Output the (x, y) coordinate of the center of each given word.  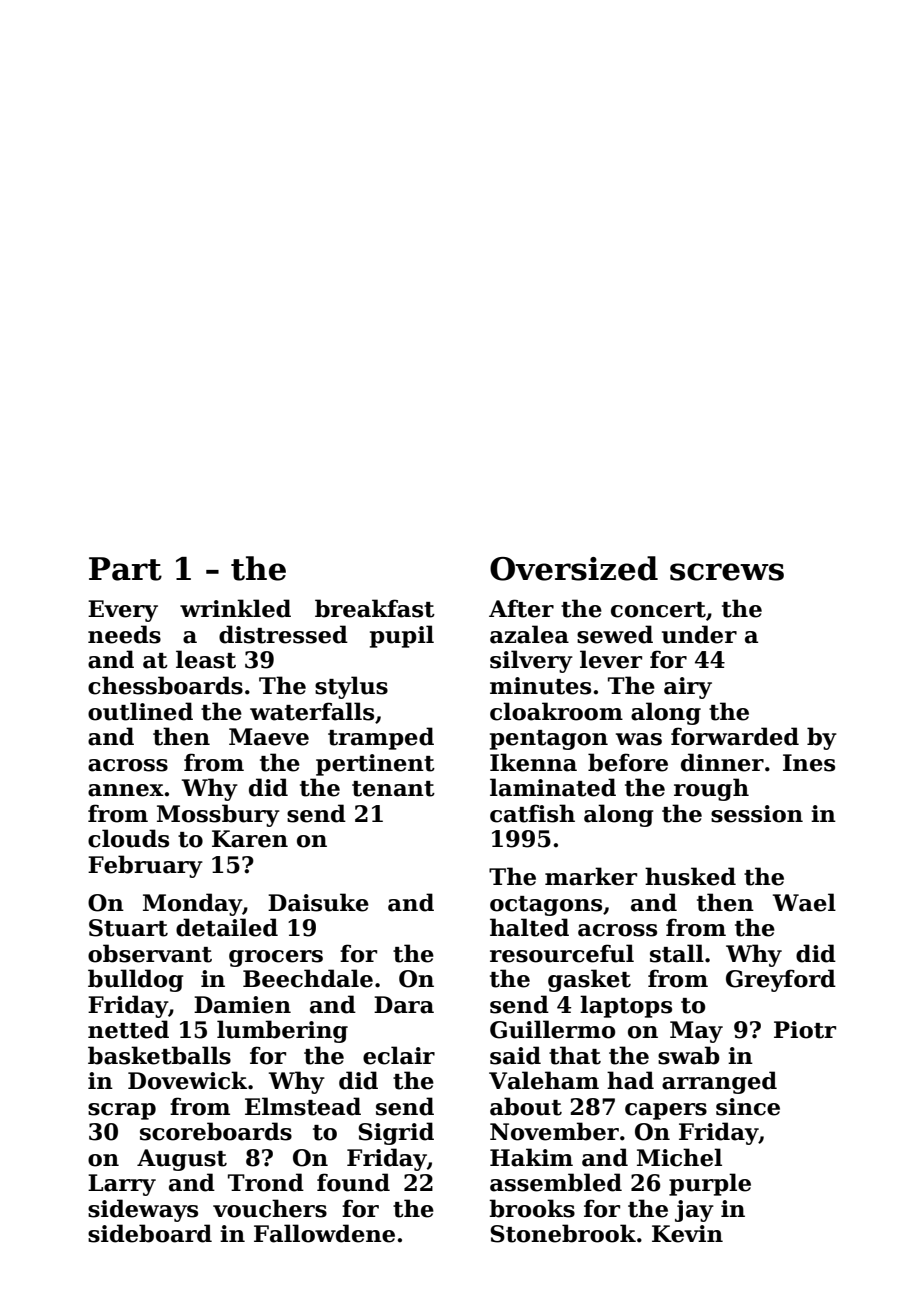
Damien (242, 1005)
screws (727, 572)
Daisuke (318, 902)
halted (529, 927)
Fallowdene (324, 1233)
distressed (283, 634)
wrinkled (235, 608)
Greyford (781, 980)
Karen (250, 839)
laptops (626, 1006)
